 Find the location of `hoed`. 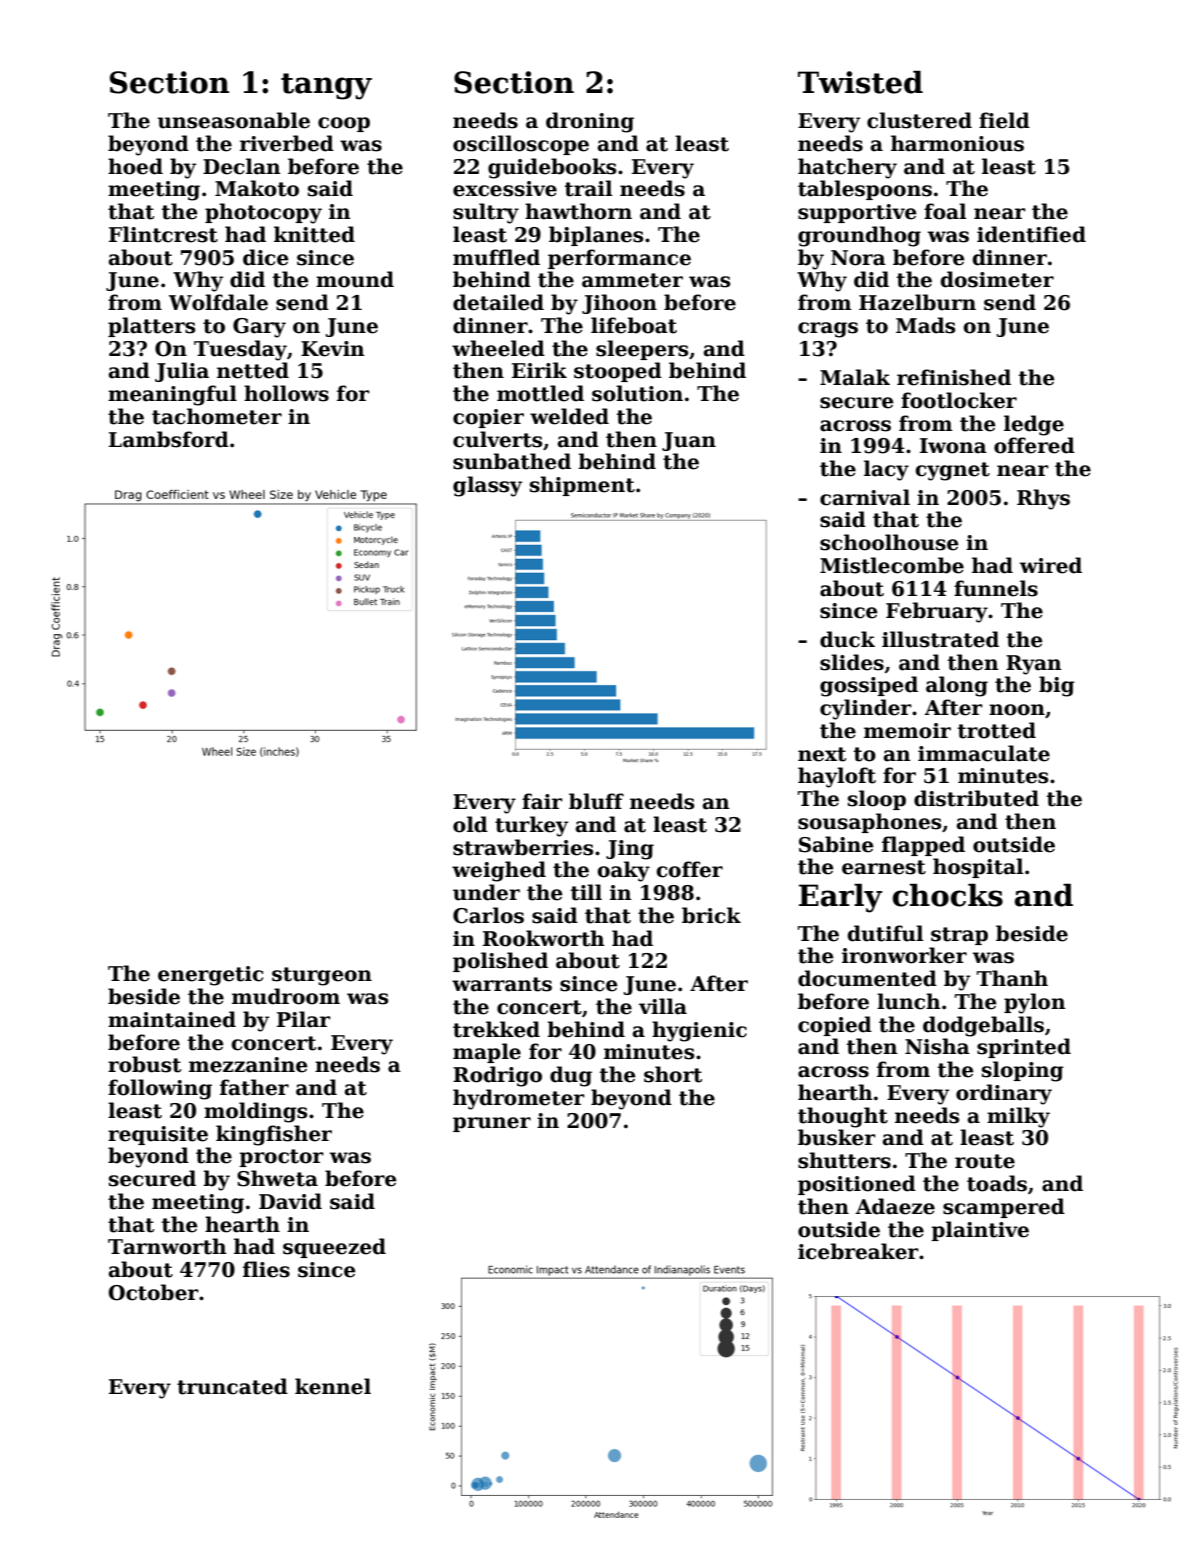

hoed is located at coordinates (135, 166).
